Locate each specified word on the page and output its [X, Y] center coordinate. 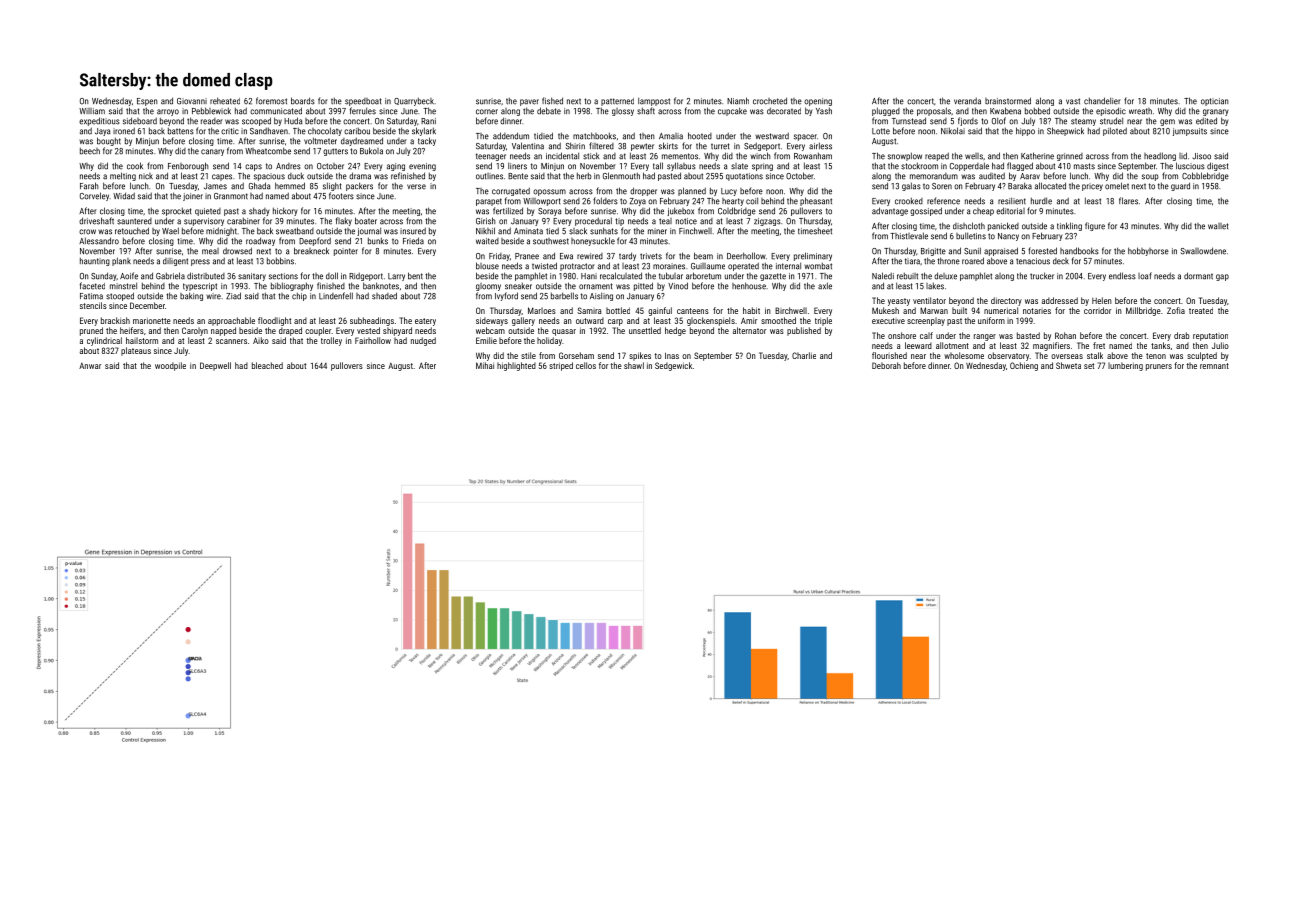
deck [1061, 261]
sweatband [295, 231]
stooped [120, 296]
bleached [267, 365]
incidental [562, 156]
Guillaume [708, 266]
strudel [1111, 121]
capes [222, 177]
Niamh [738, 101]
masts [1084, 166]
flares [1128, 201]
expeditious [99, 121]
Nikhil [485, 230]
